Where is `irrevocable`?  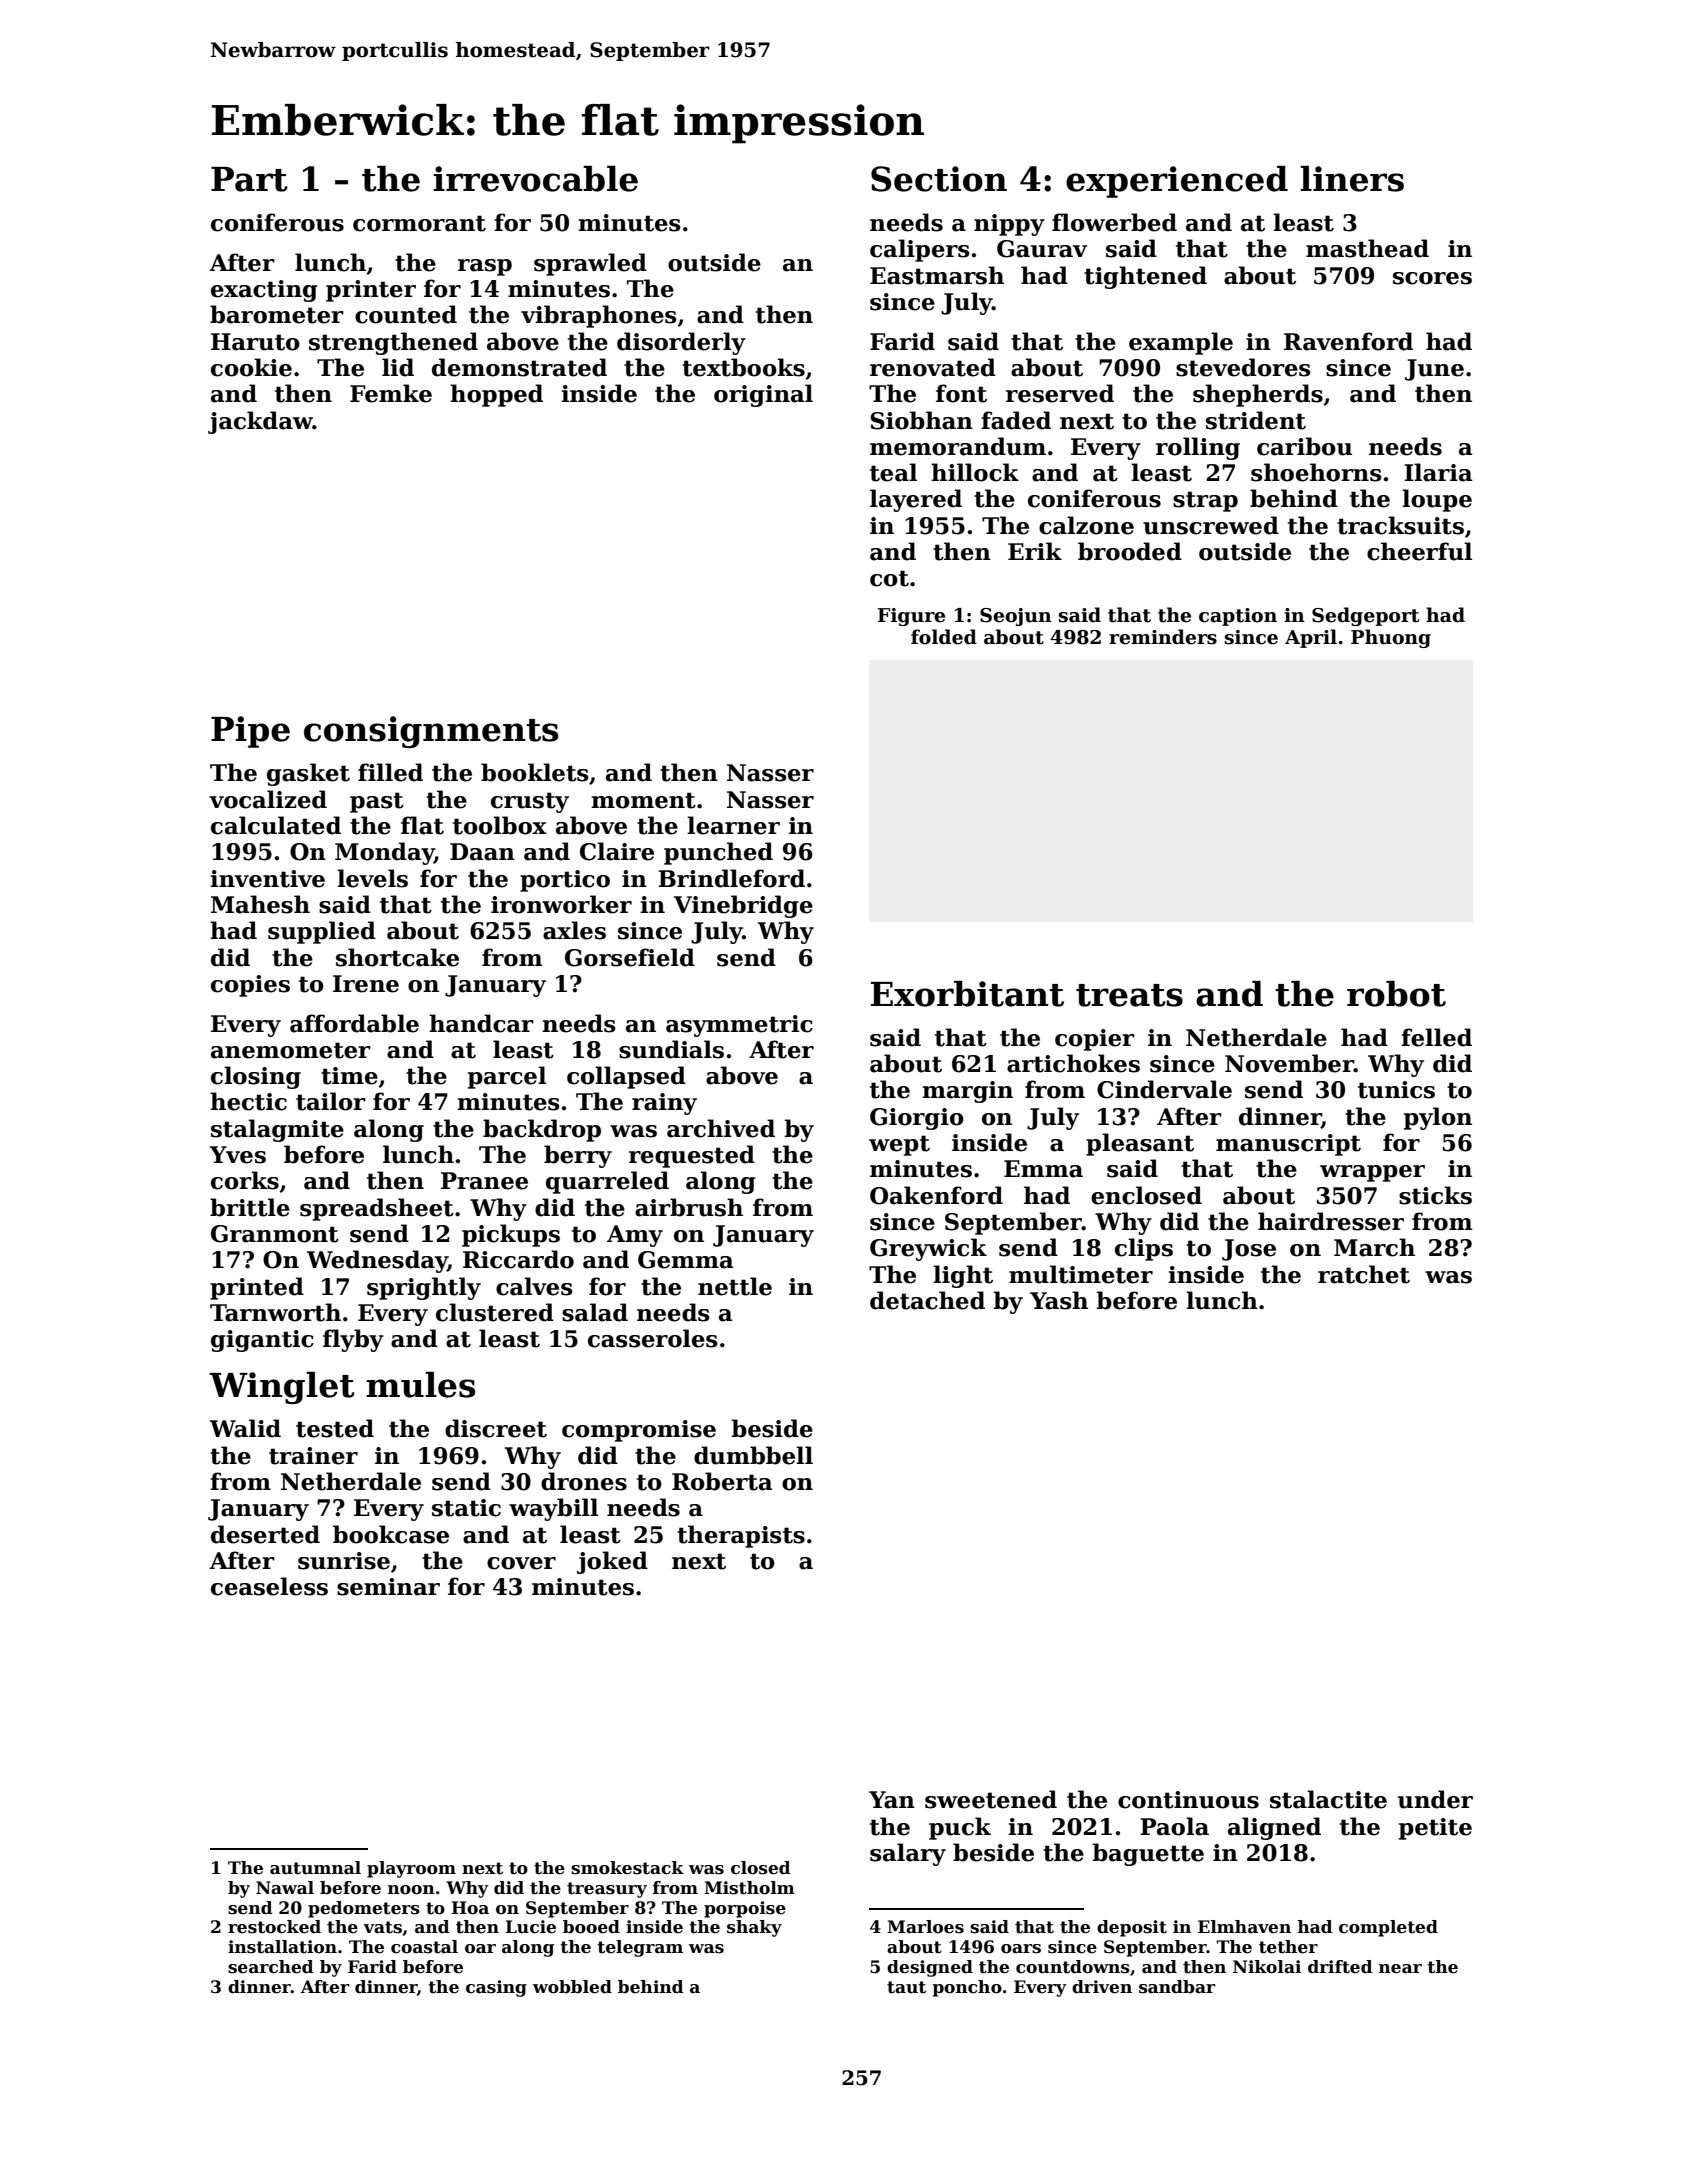
irrevocable is located at coordinates (535, 179).
